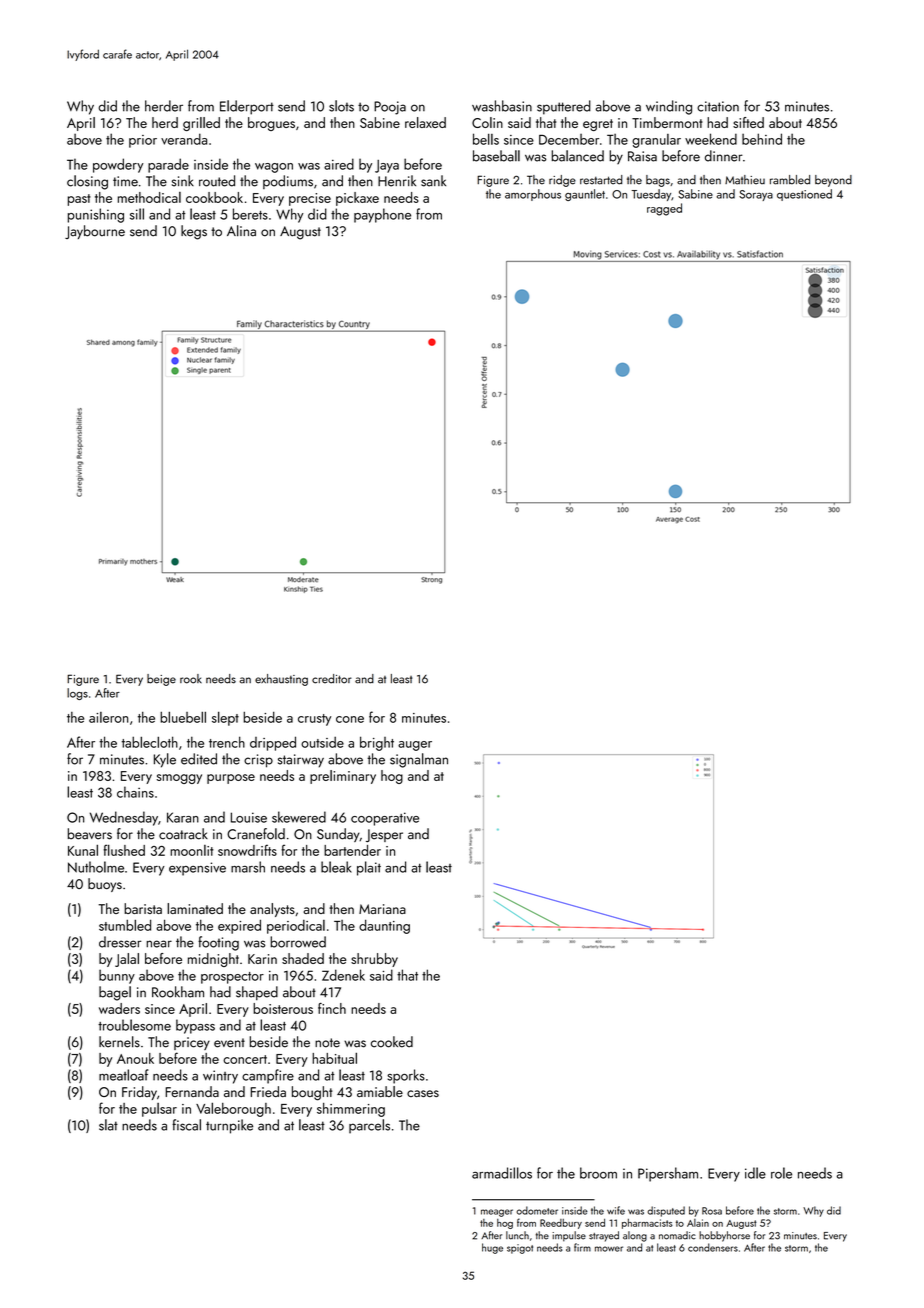  Describe the element at coordinates (186, 1125) in the image. I see `fiscal` at that location.
